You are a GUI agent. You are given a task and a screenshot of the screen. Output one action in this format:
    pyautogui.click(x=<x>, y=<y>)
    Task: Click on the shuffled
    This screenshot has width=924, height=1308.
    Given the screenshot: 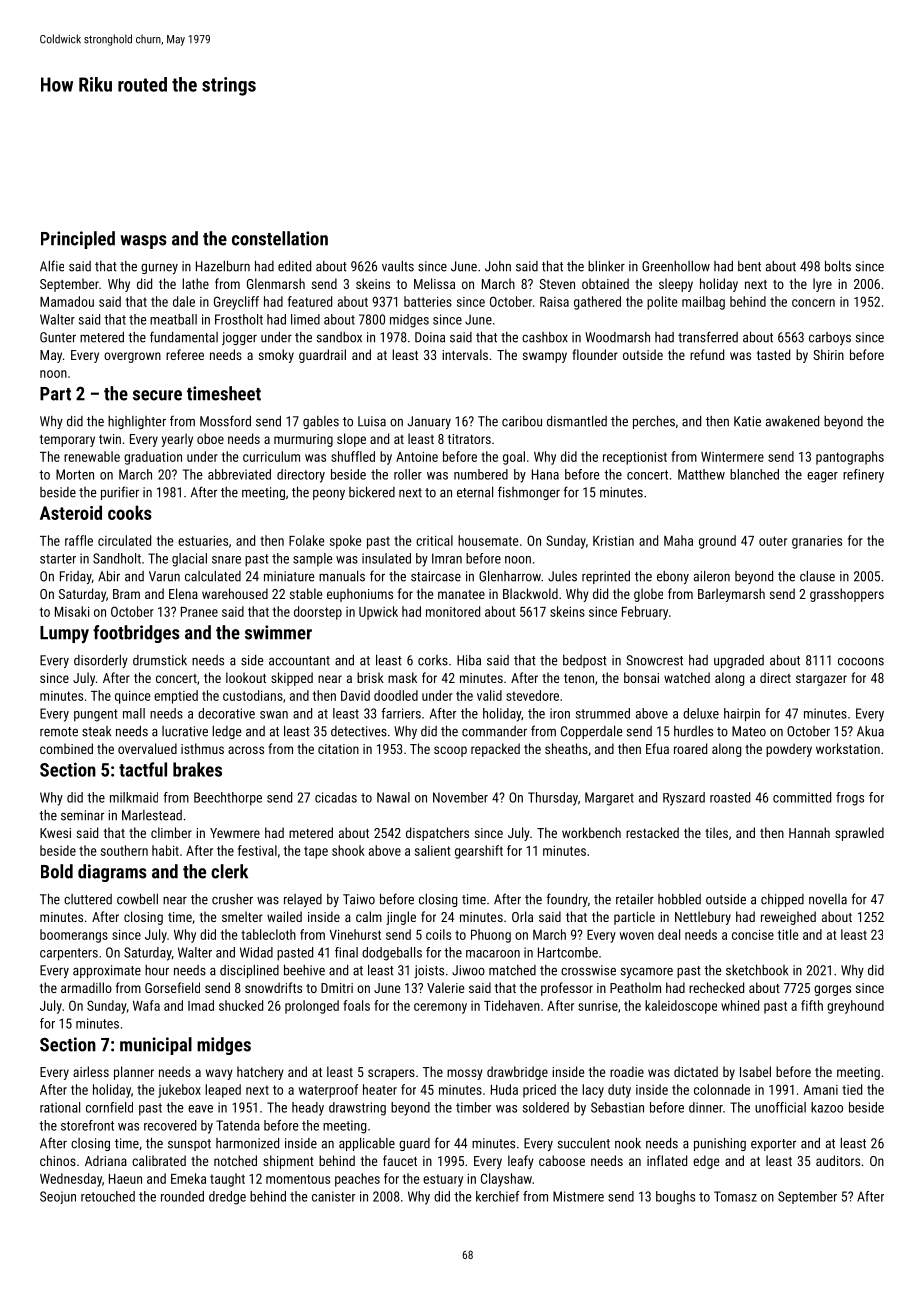 What is the action you would take?
    pyautogui.click(x=353, y=456)
